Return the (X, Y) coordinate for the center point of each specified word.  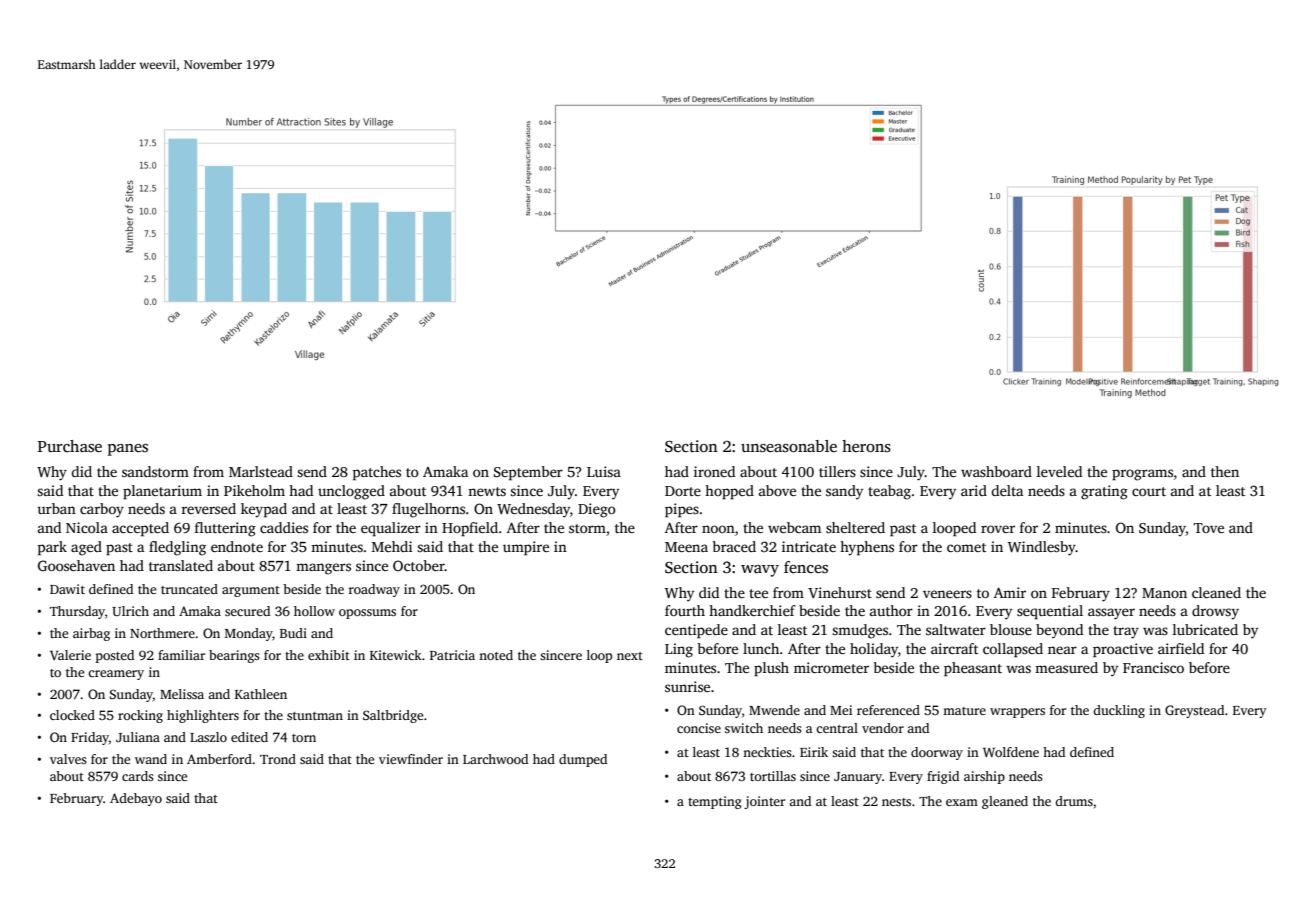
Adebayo (136, 799)
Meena (686, 547)
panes (128, 450)
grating (1104, 492)
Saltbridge (393, 716)
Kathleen (261, 694)
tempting (715, 802)
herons (866, 446)
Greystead (1194, 711)
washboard (996, 471)
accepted (140, 529)
